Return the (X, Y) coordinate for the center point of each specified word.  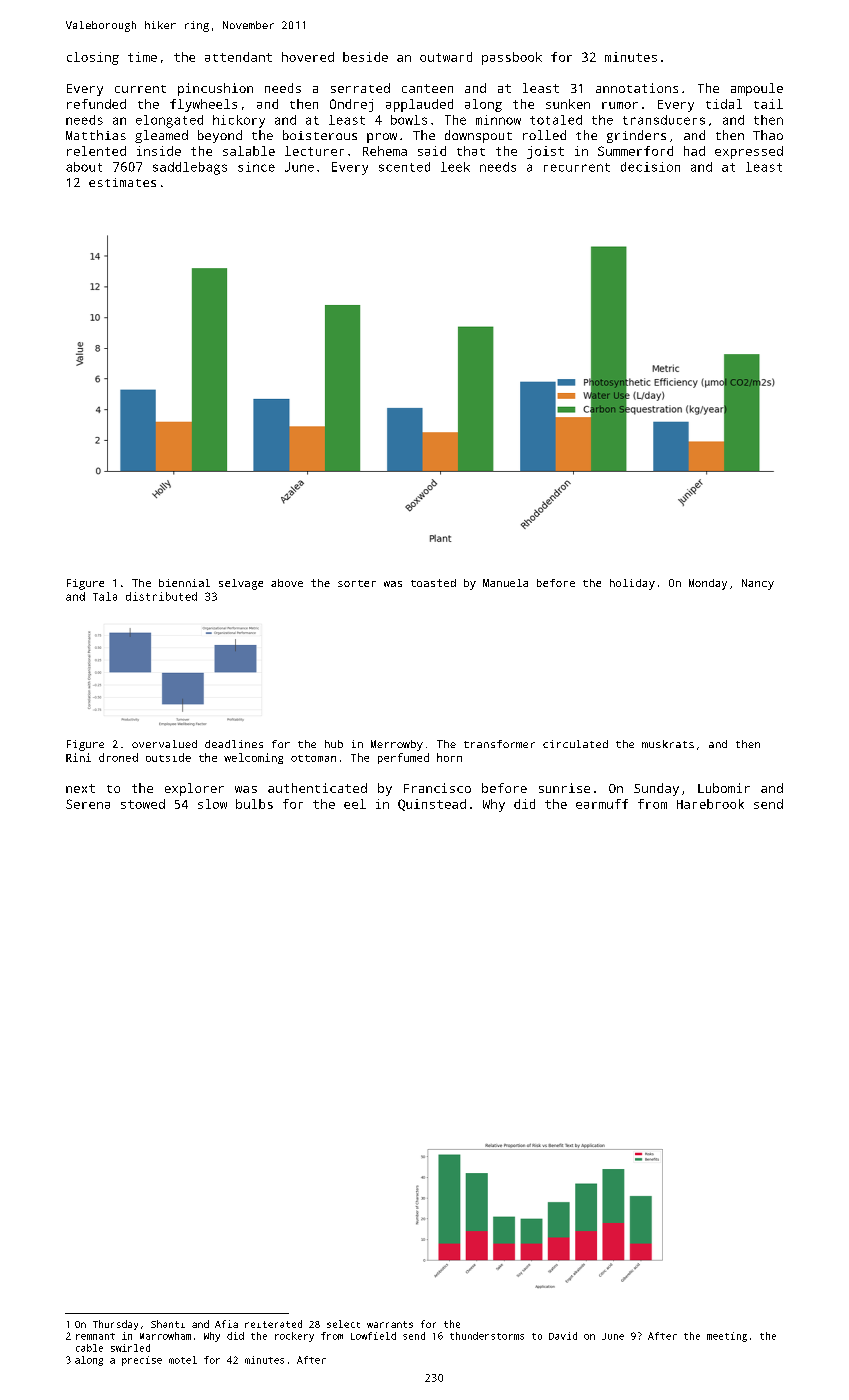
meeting (727, 1337)
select (343, 1324)
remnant (95, 1336)
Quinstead (432, 805)
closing (93, 58)
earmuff (602, 804)
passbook (512, 58)
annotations (637, 88)
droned (118, 757)
